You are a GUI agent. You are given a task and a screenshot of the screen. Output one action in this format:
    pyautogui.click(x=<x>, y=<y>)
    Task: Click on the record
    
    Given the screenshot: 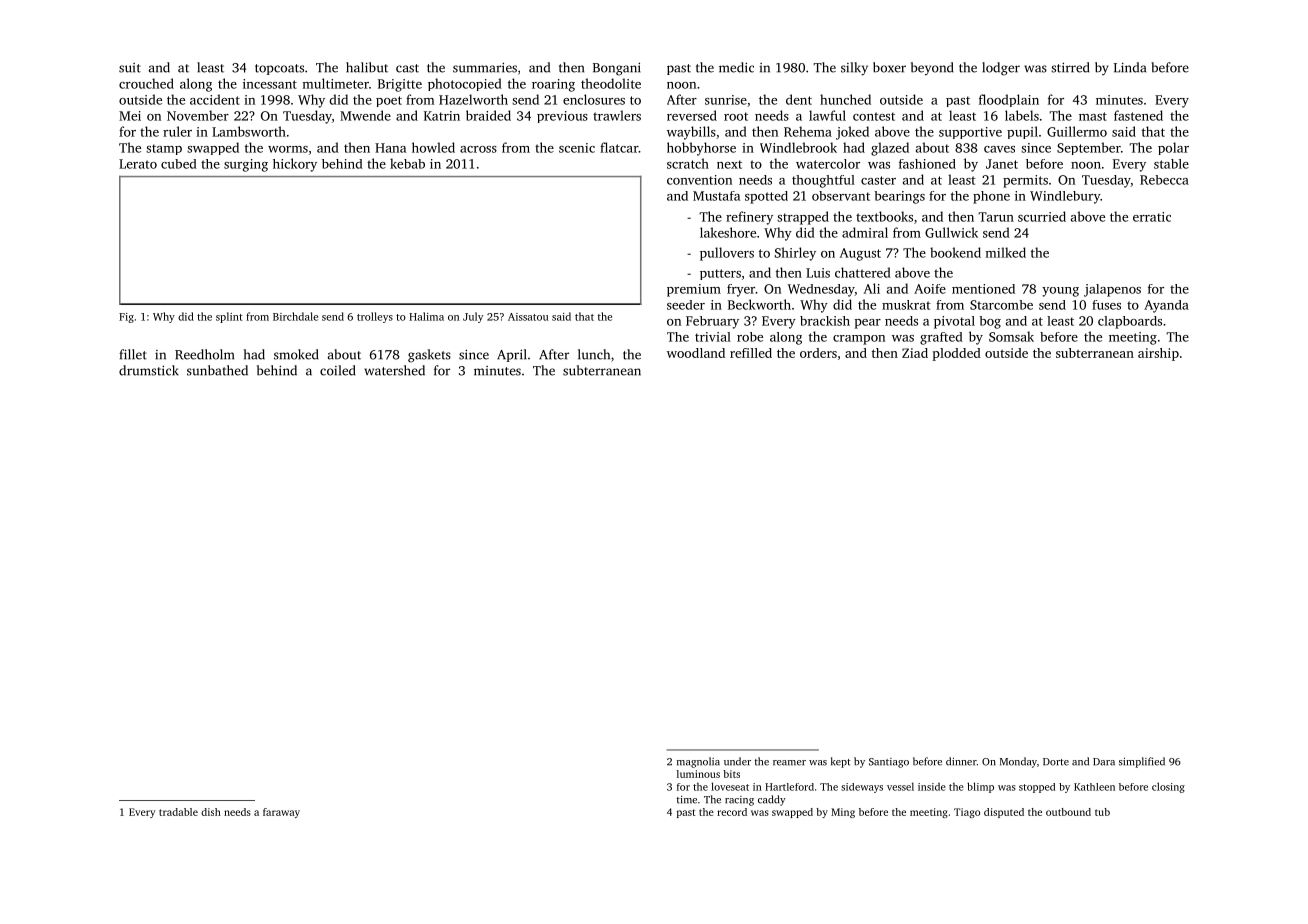 What is the action you would take?
    pyautogui.click(x=732, y=812)
